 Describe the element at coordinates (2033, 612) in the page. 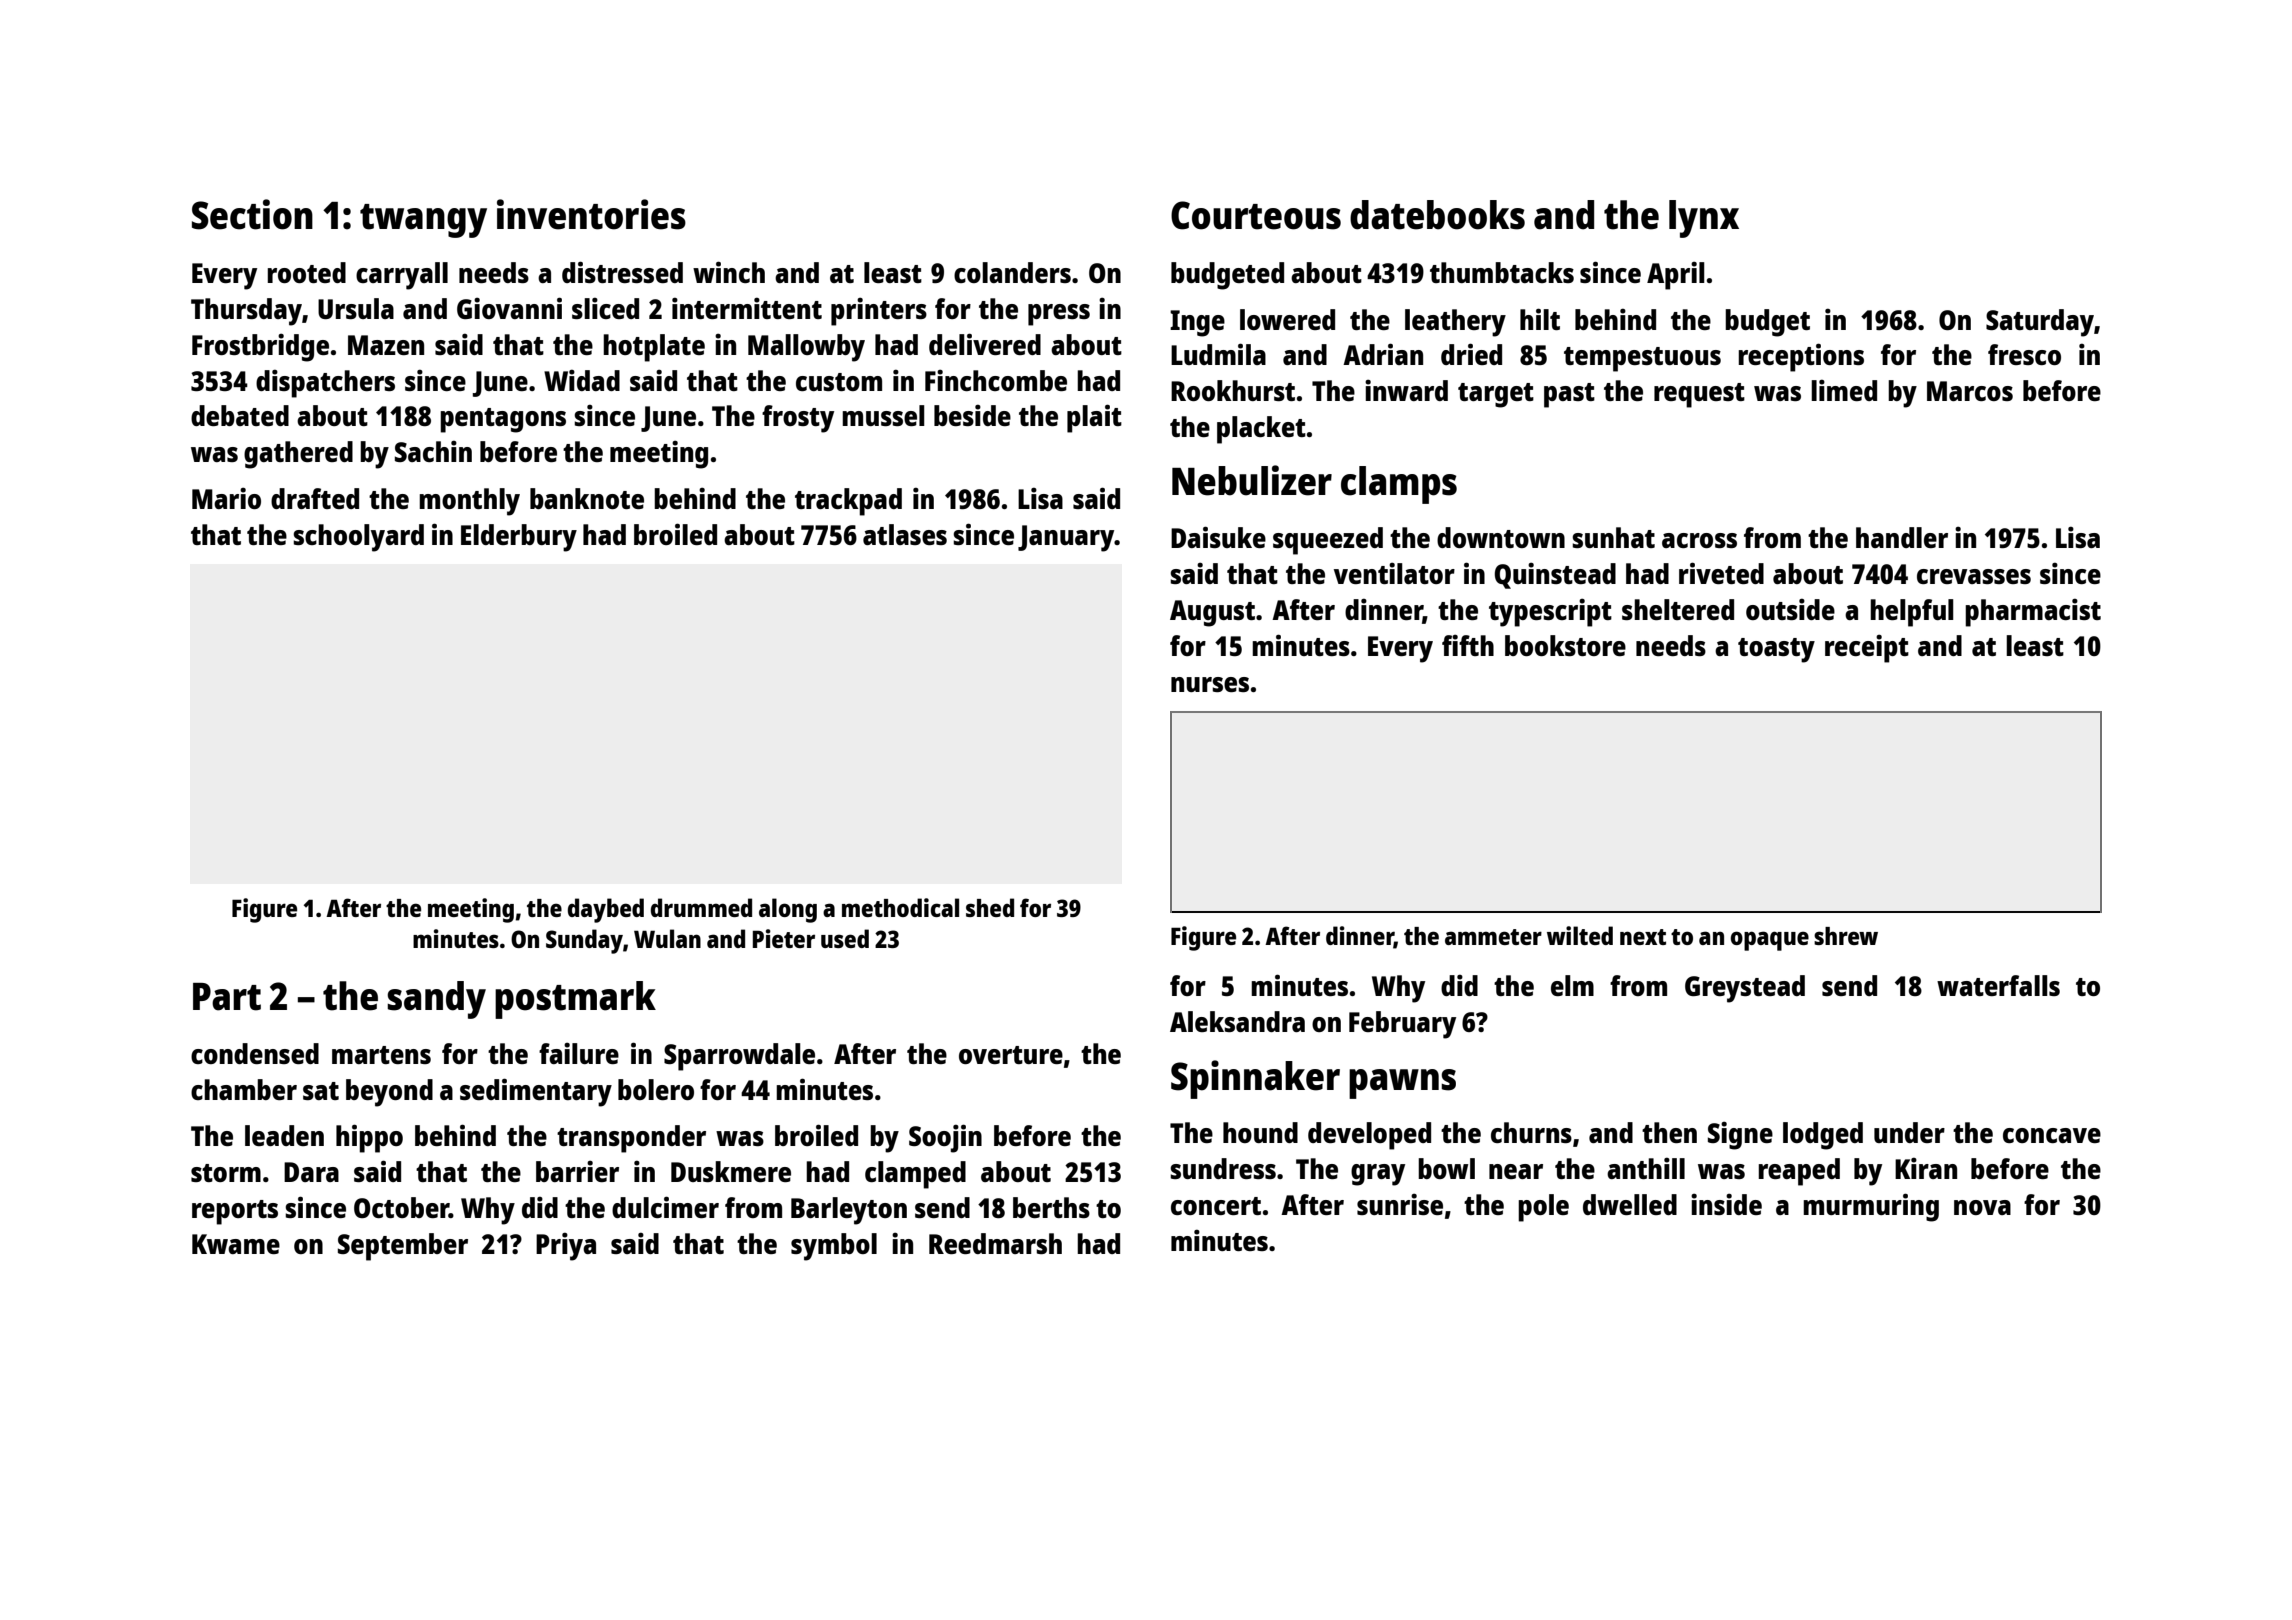

I see `pharmacist` at that location.
